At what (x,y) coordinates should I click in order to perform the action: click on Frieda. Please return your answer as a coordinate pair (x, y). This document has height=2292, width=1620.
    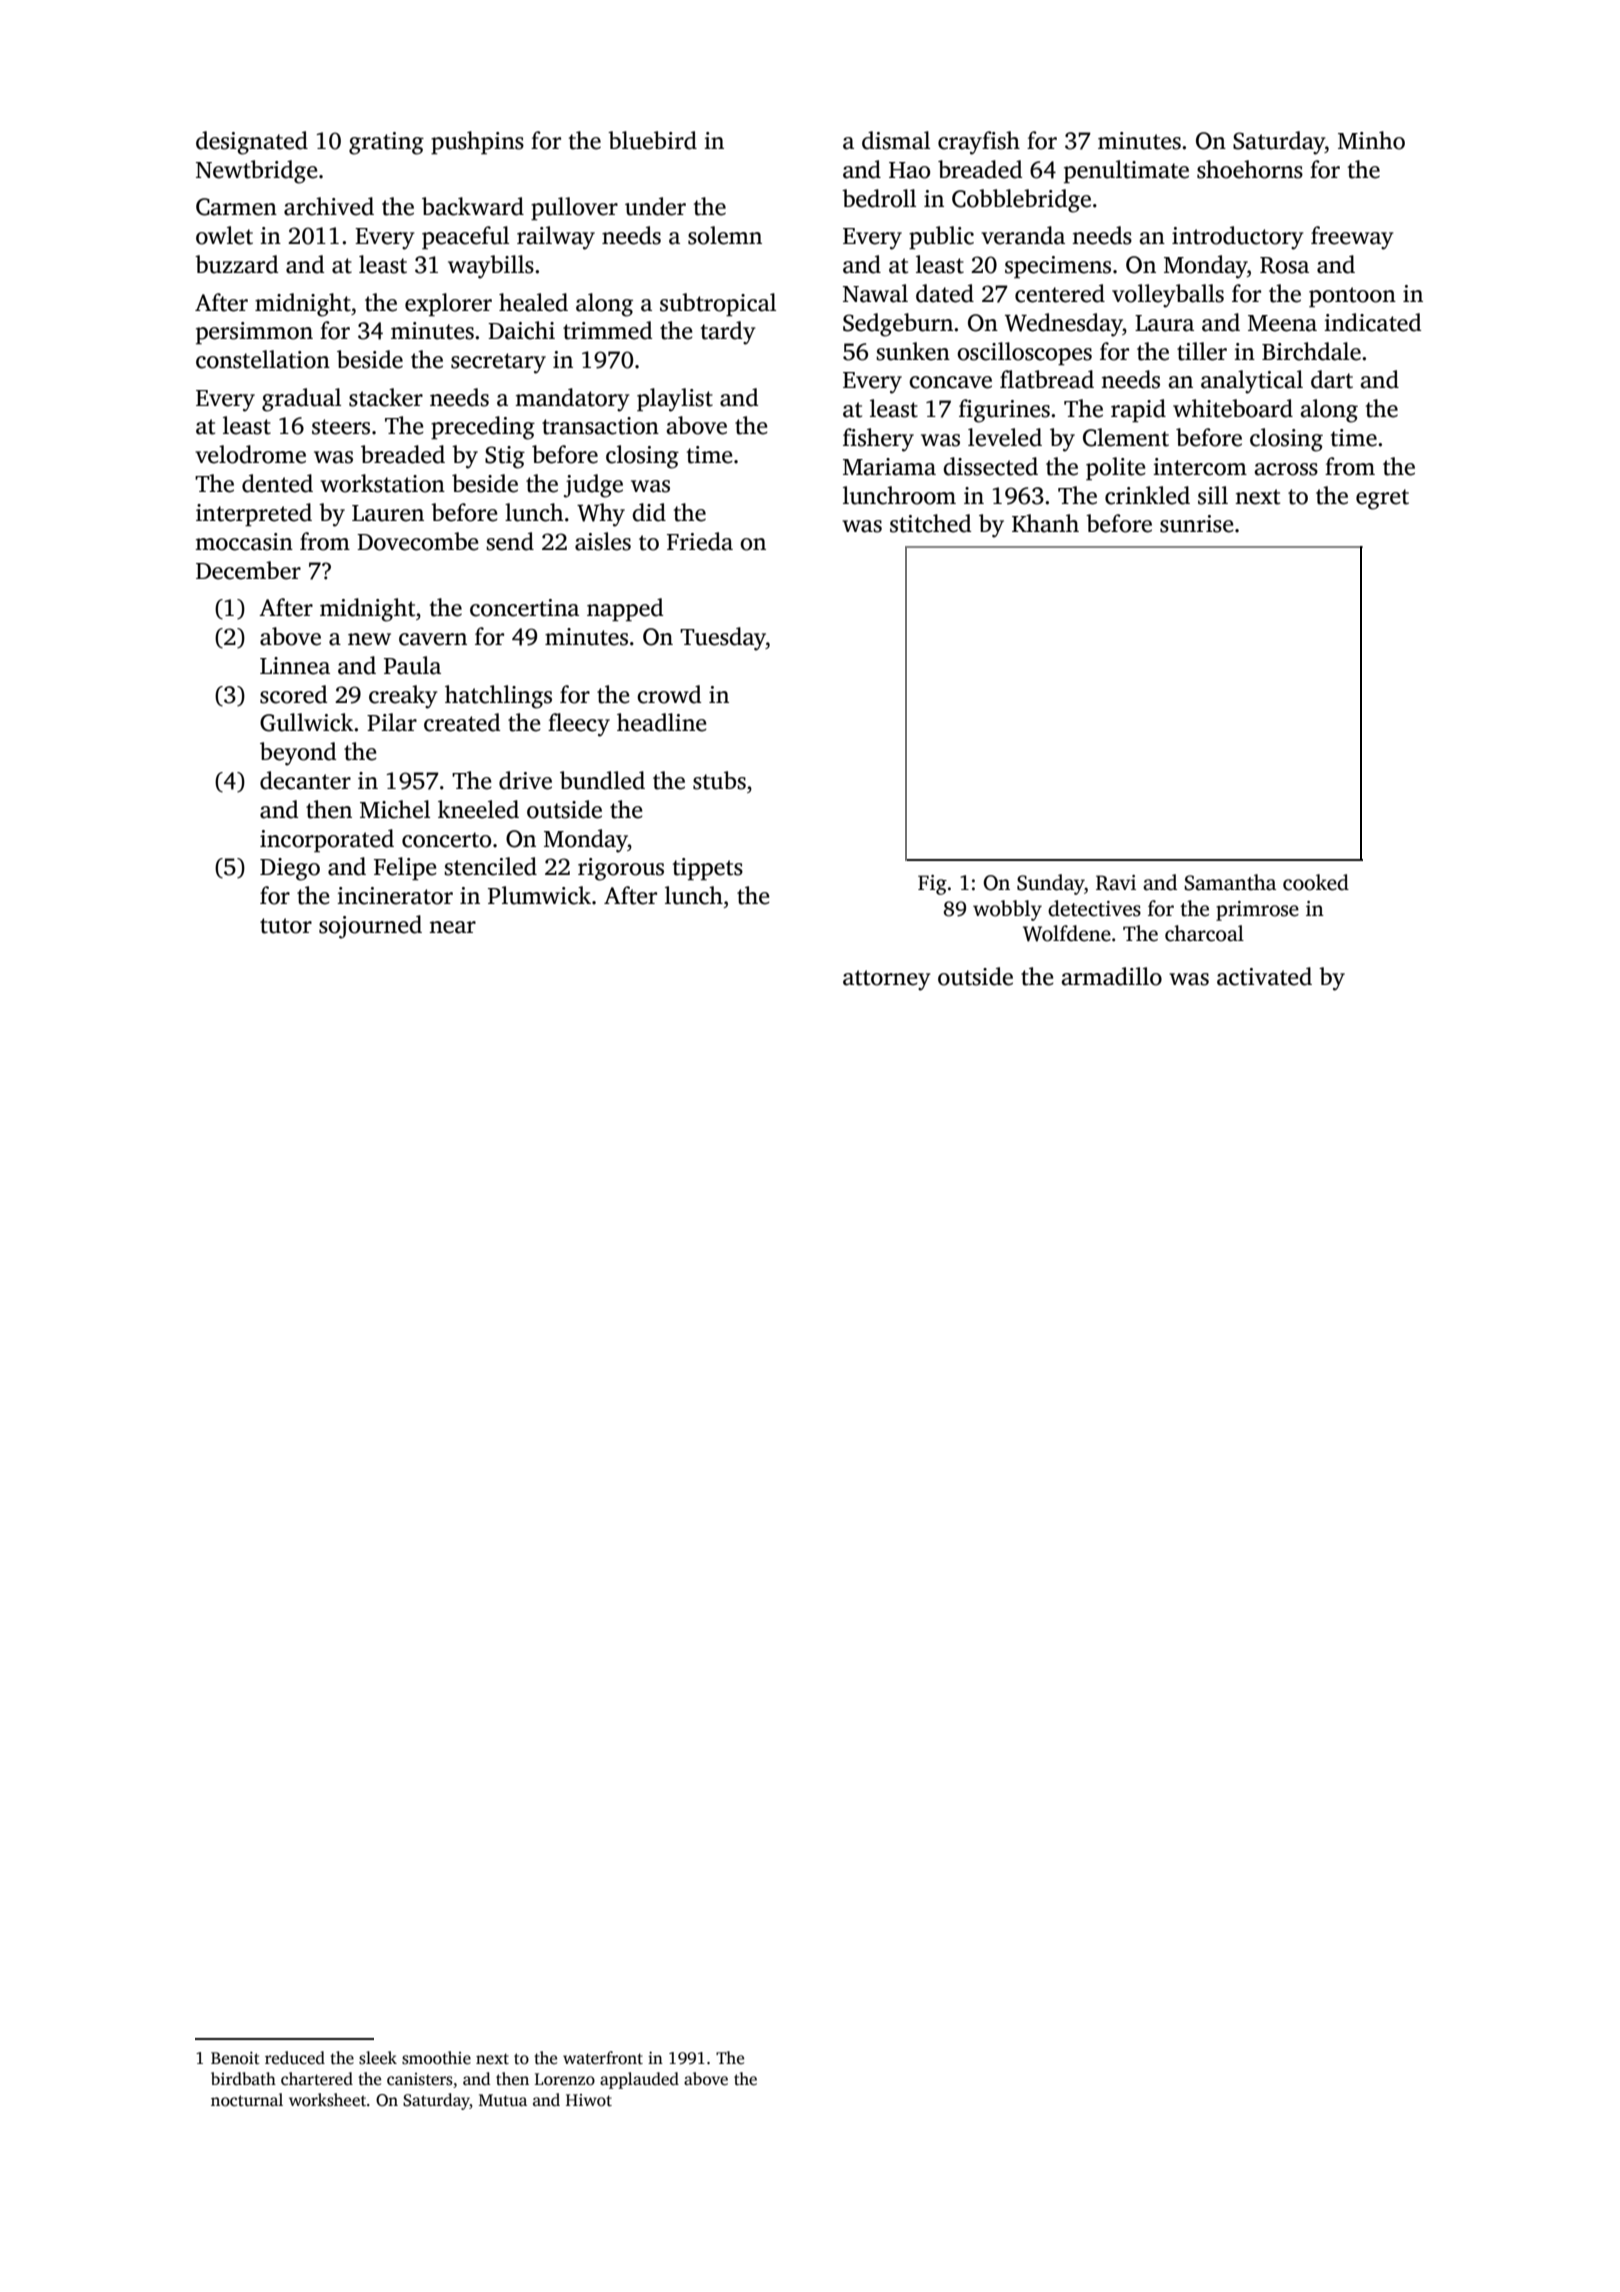
    Looking at the image, I should click on (700, 541).
